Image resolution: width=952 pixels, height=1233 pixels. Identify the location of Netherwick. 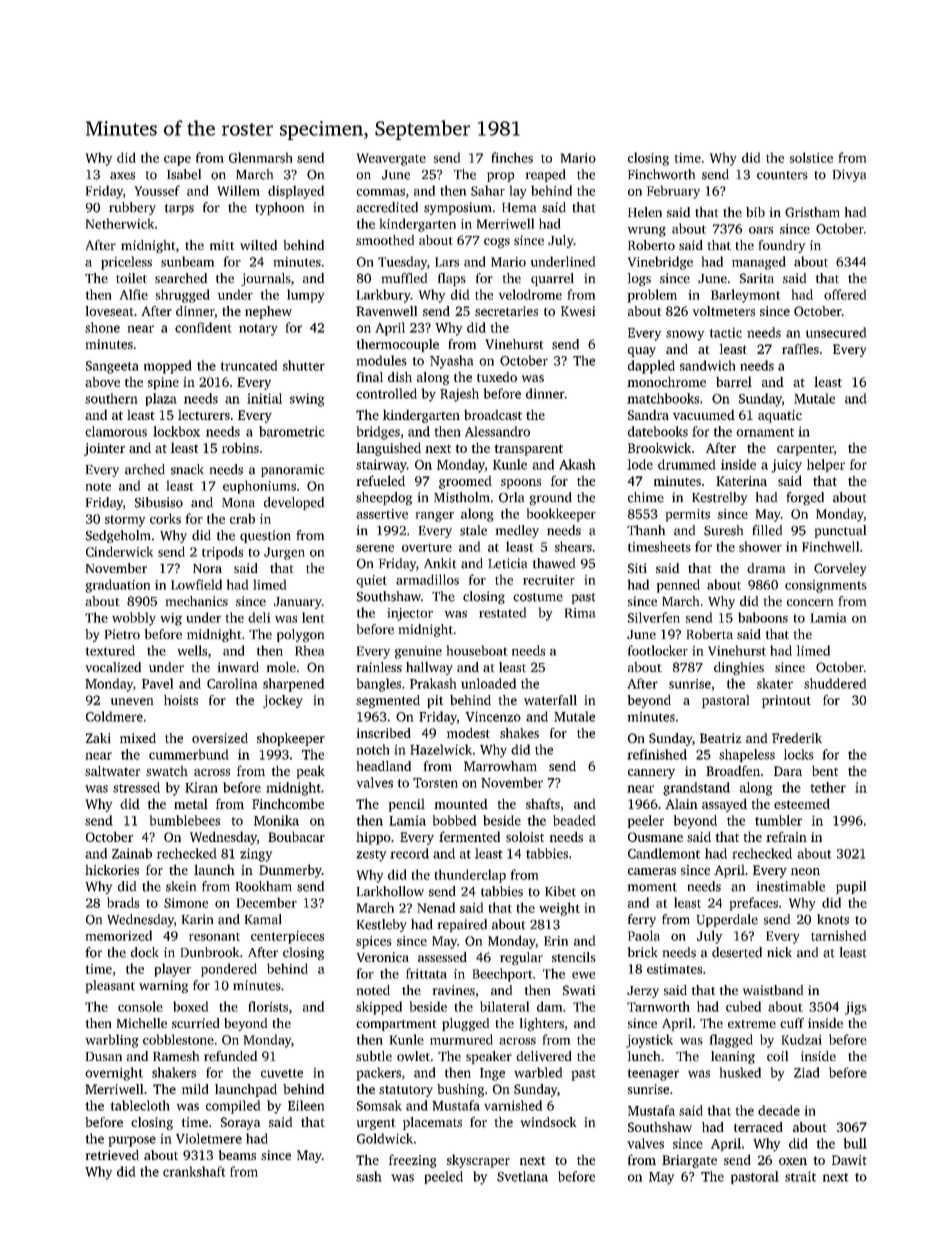
(120, 223).
